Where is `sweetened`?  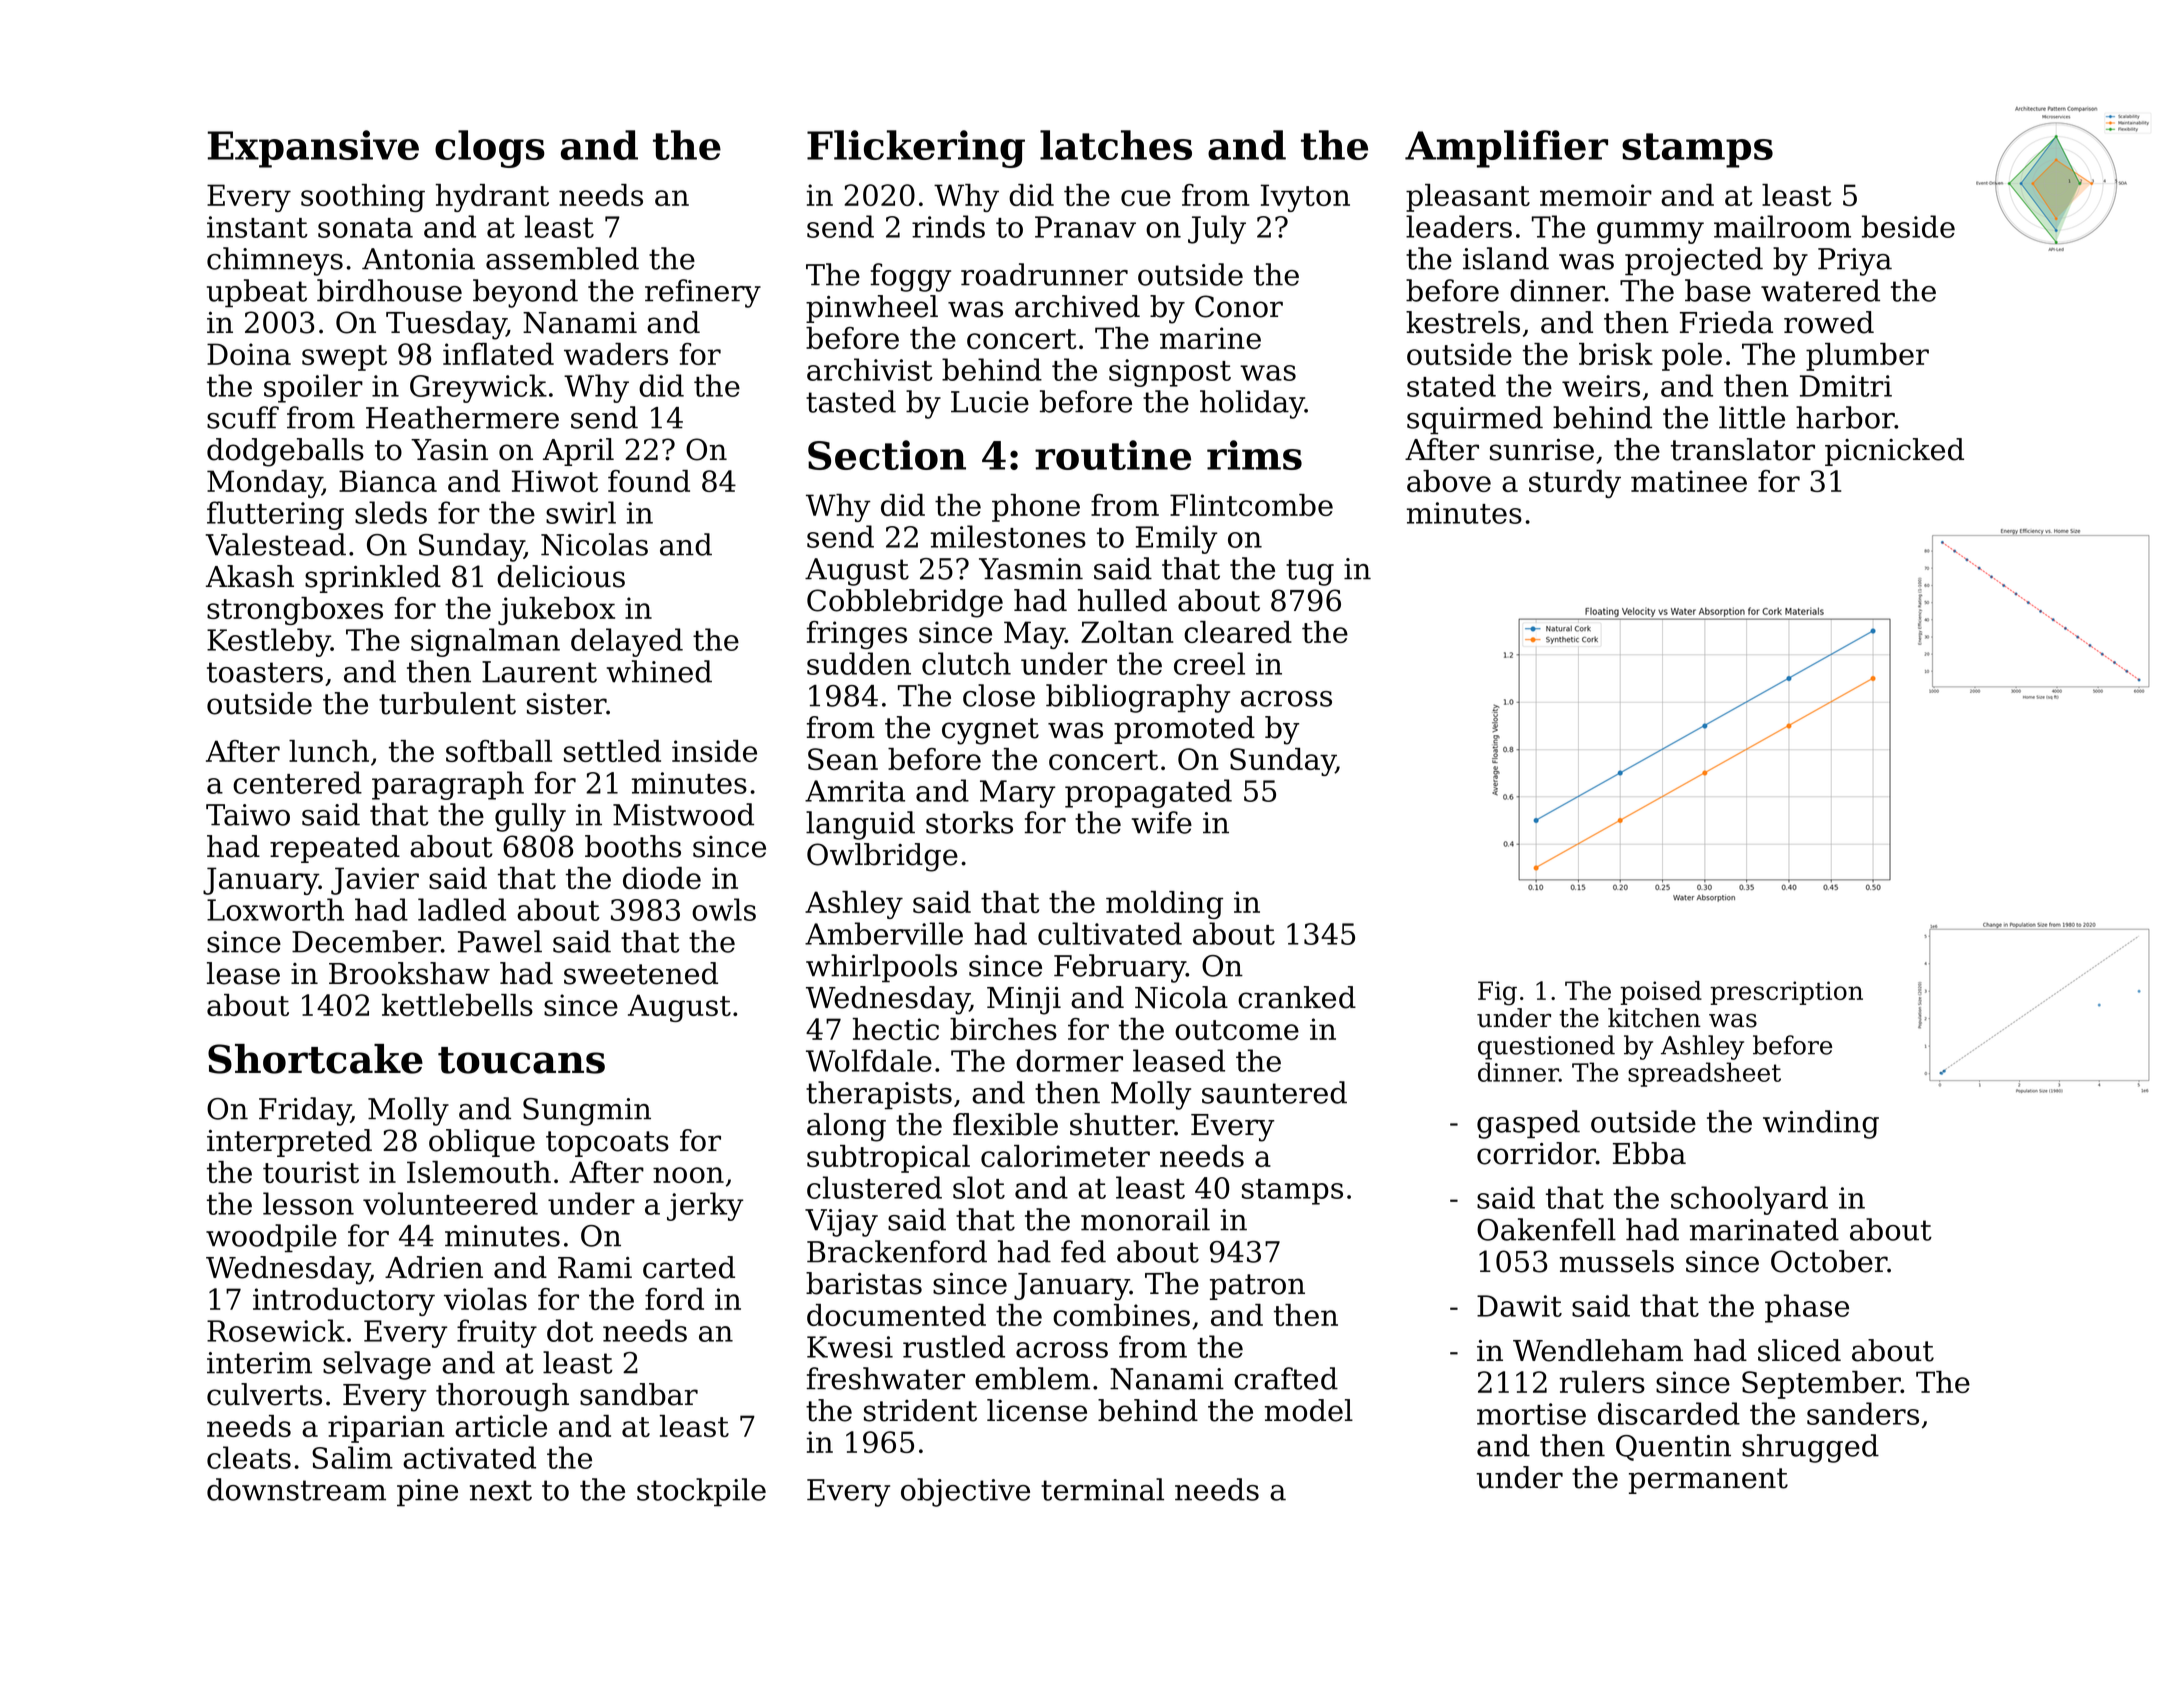 sweetened is located at coordinates (641, 973).
